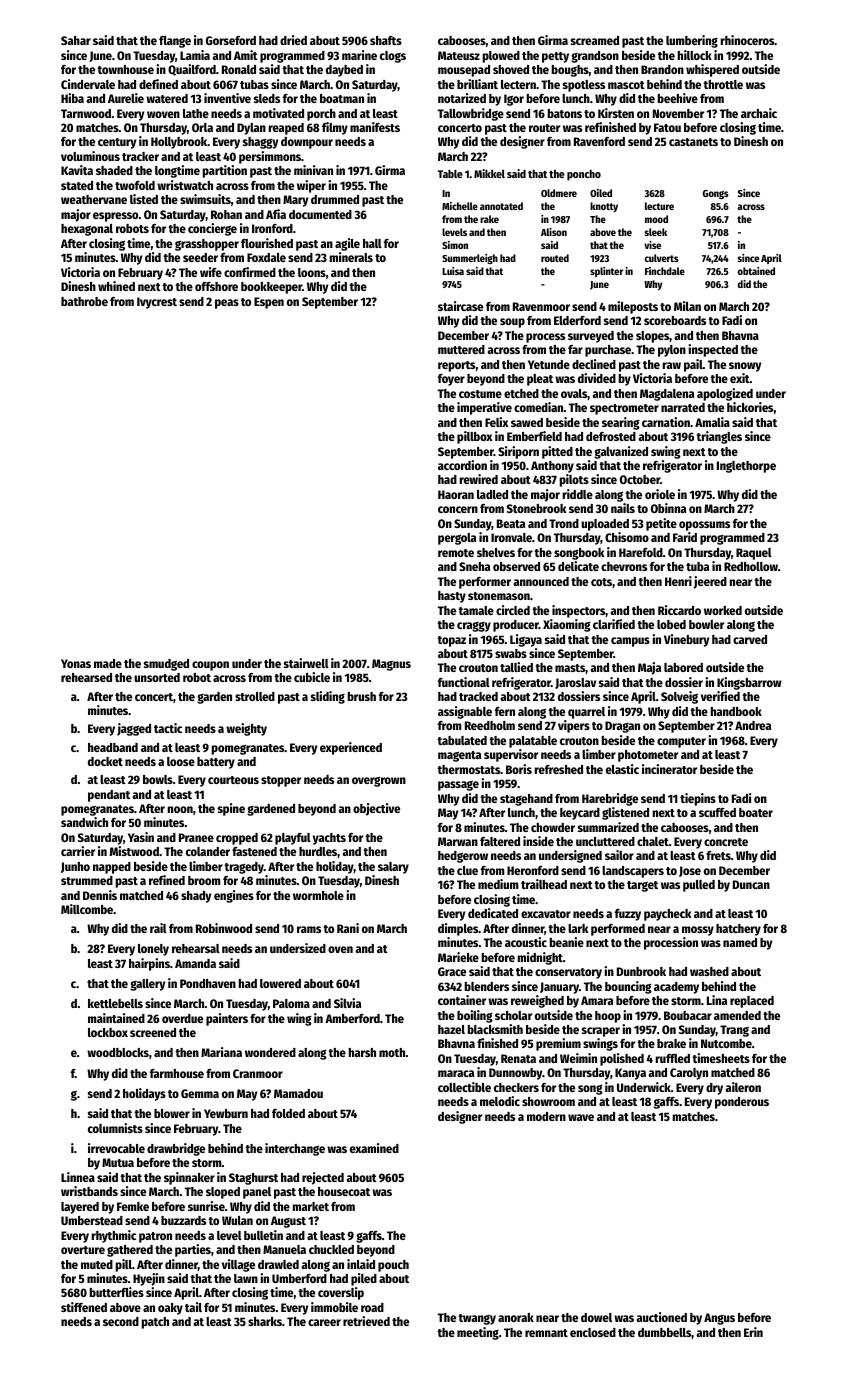 This image has height=1400, width=849. Describe the element at coordinates (753, 725) in the image. I see `Andrea` at that location.
